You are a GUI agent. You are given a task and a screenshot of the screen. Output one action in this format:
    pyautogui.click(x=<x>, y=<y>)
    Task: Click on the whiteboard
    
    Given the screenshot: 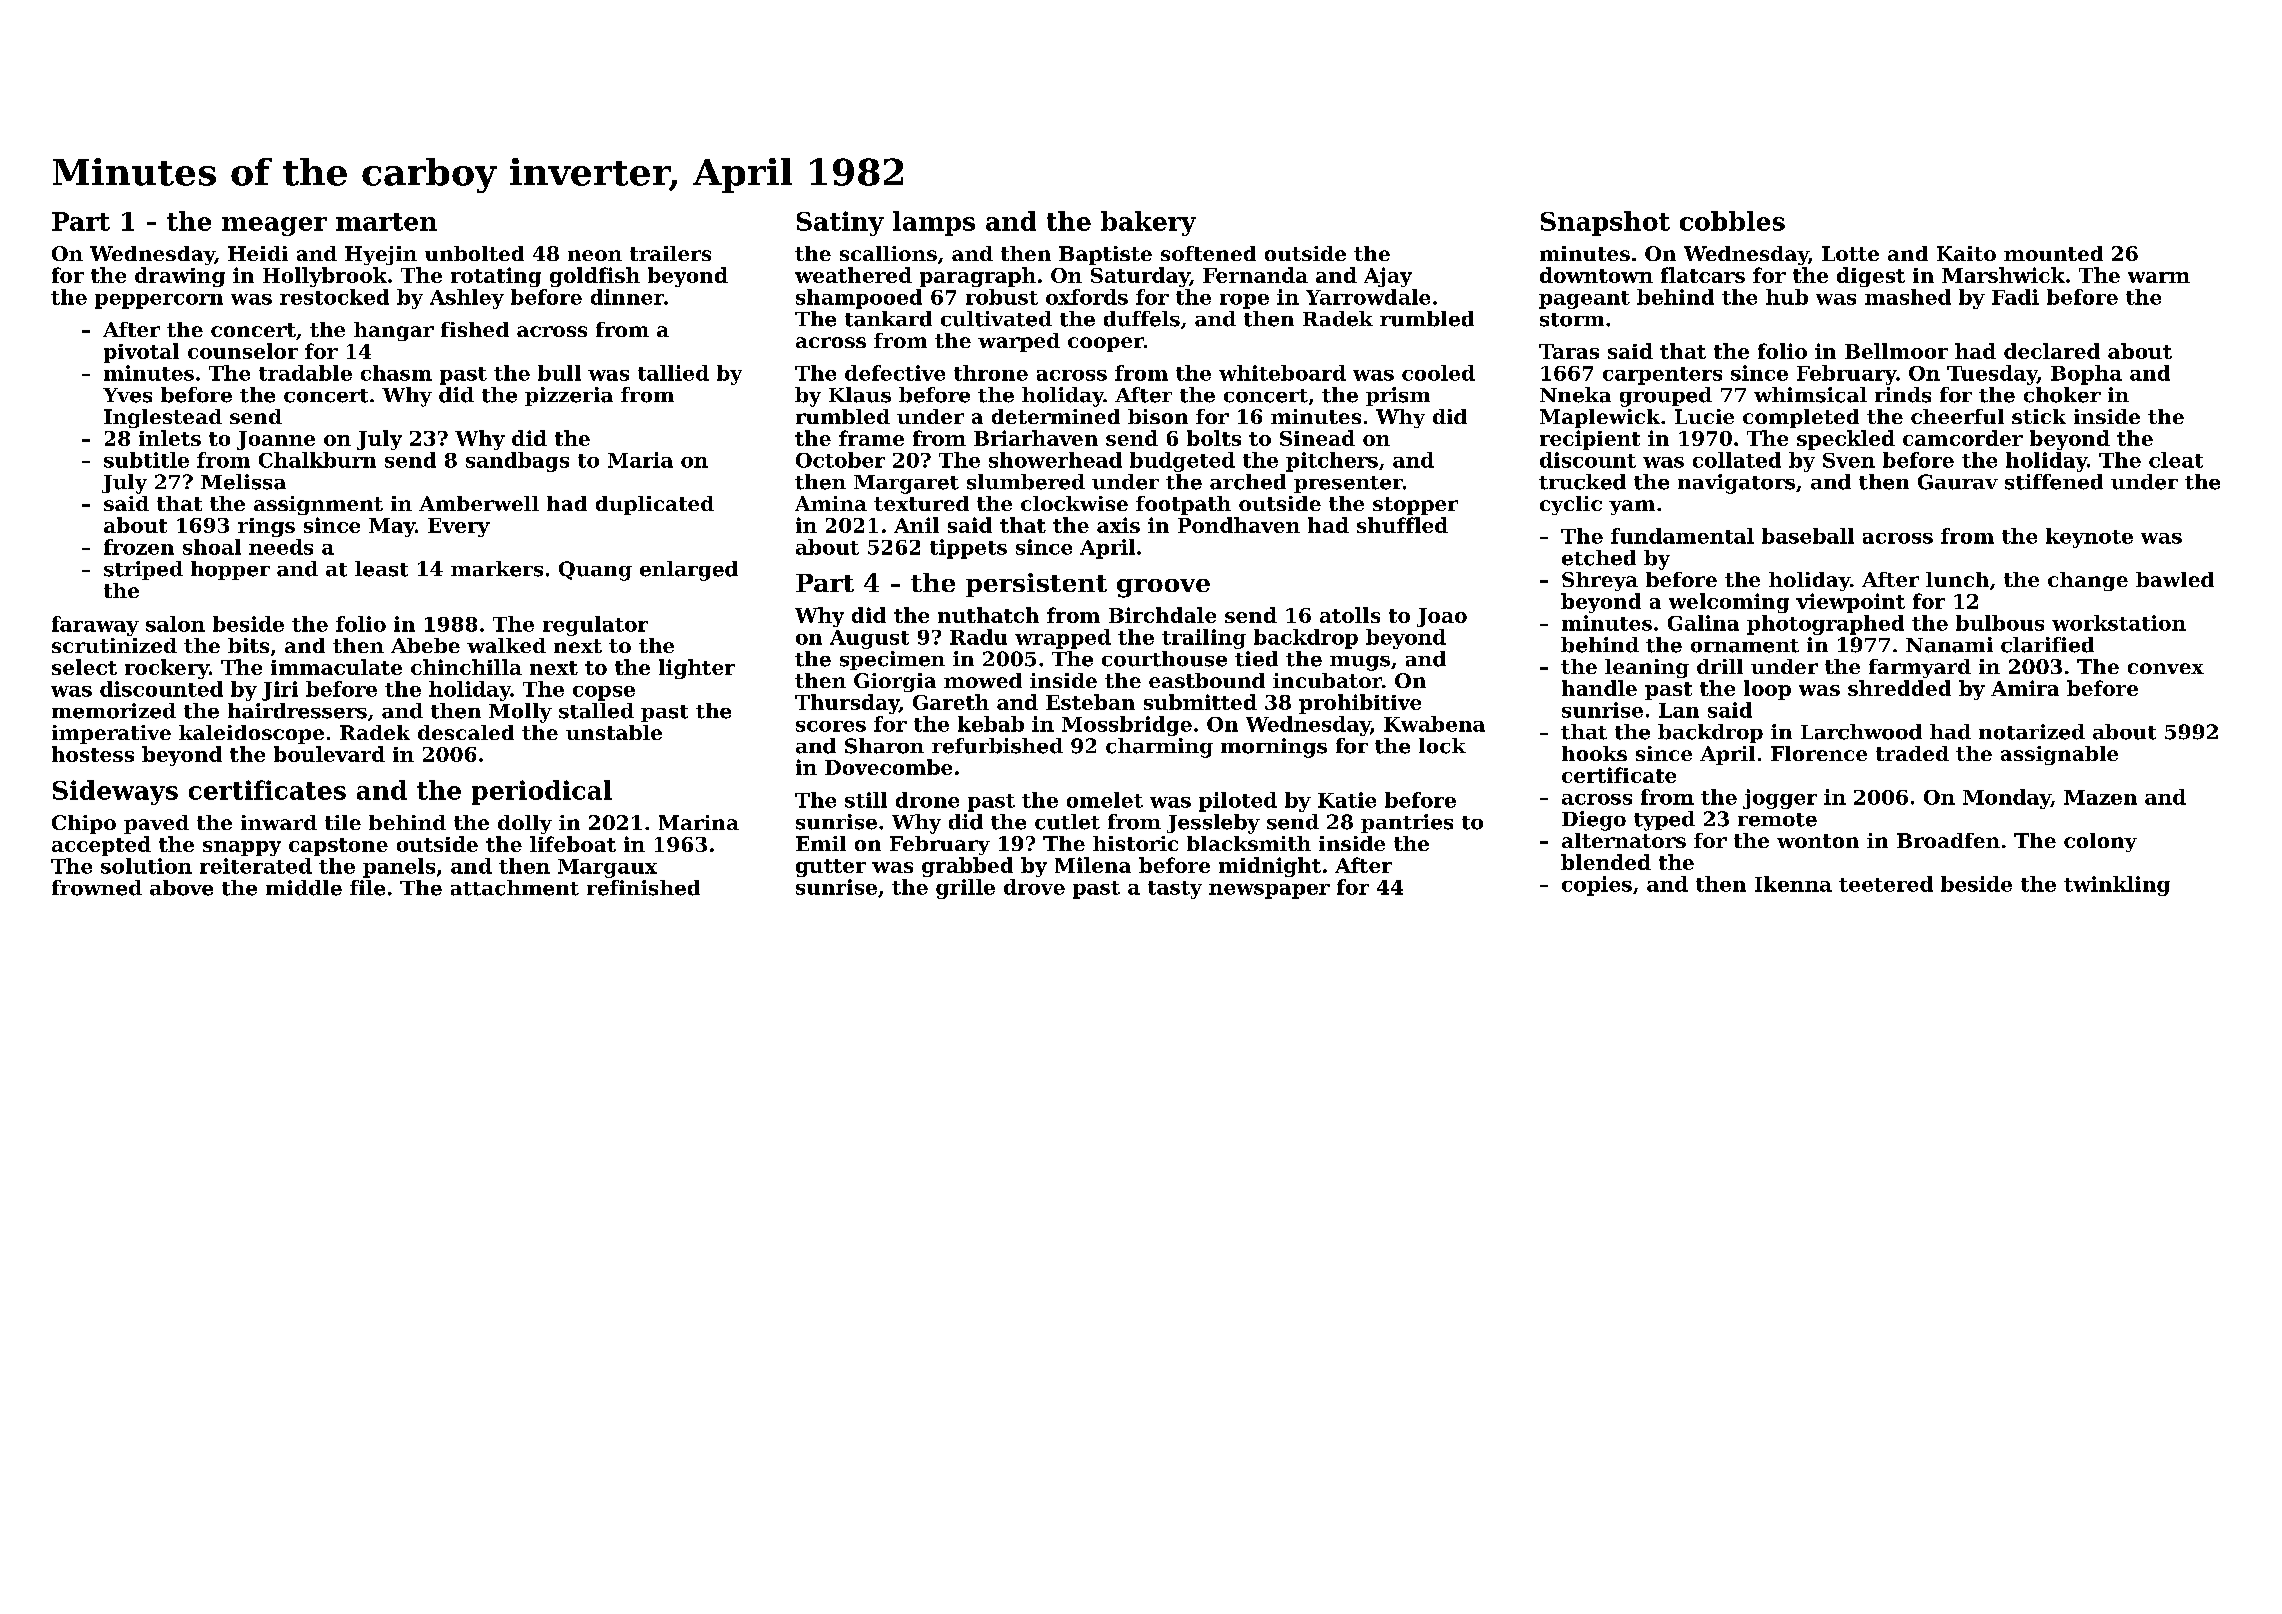 What is the action you would take?
    pyautogui.click(x=1282, y=373)
